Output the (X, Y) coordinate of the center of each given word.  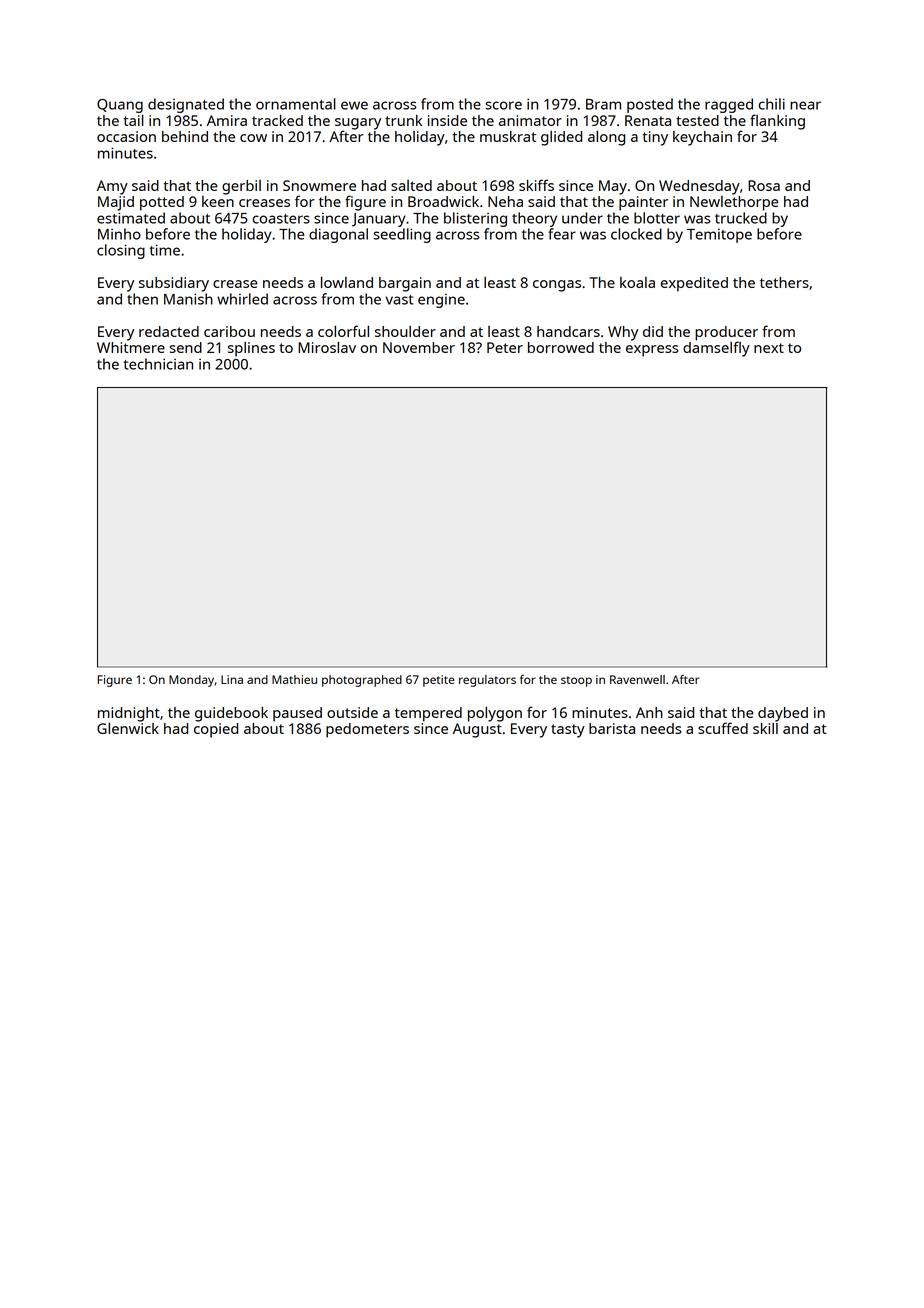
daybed (783, 714)
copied (216, 730)
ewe (354, 105)
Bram (603, 104)
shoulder (405, 331)
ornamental (296, 104)
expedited (694, 284)
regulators (487, 681)
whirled (242, 299)
